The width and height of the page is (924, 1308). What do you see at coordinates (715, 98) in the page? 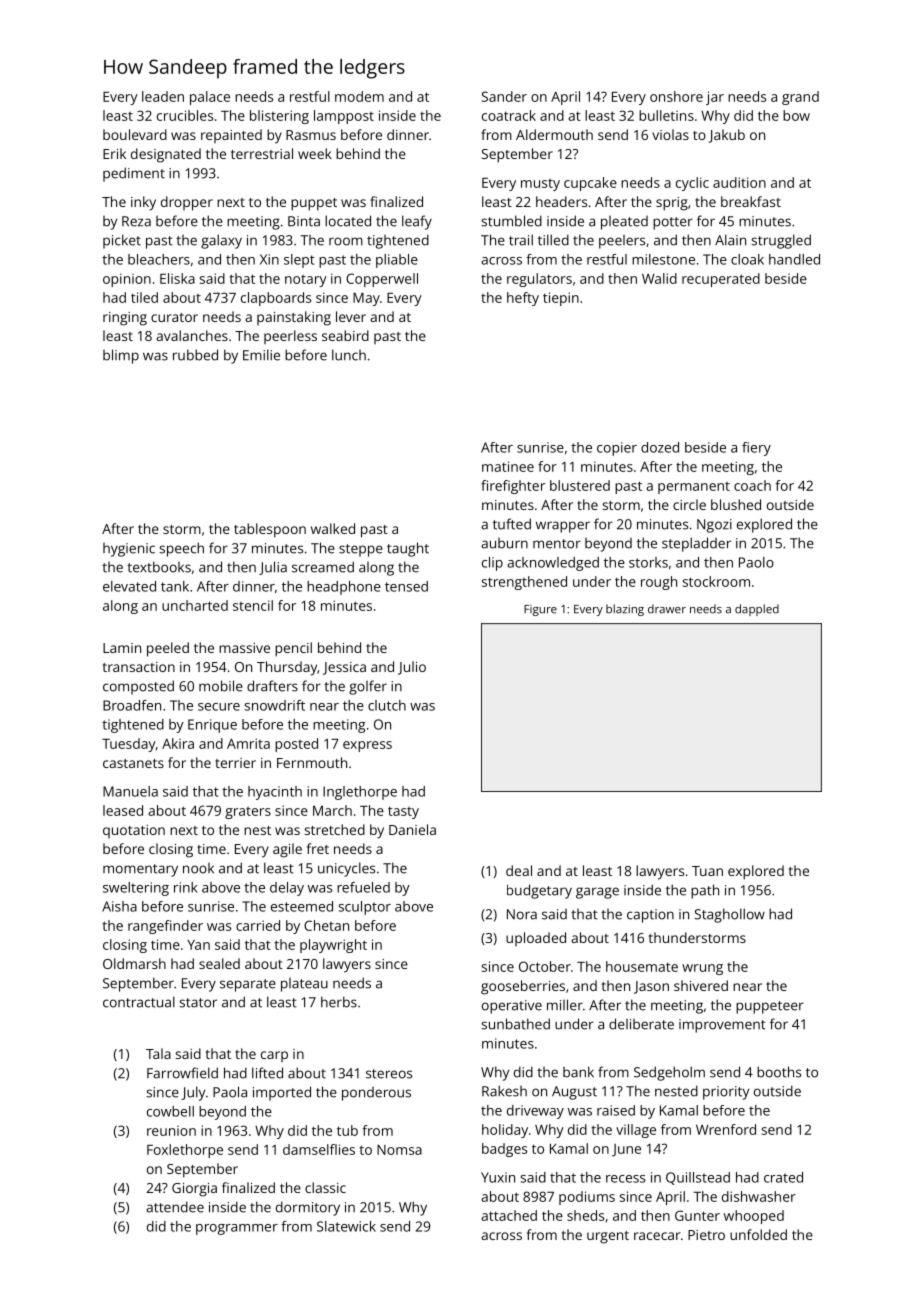
I see `jar` at bounding box center [715, 98].
